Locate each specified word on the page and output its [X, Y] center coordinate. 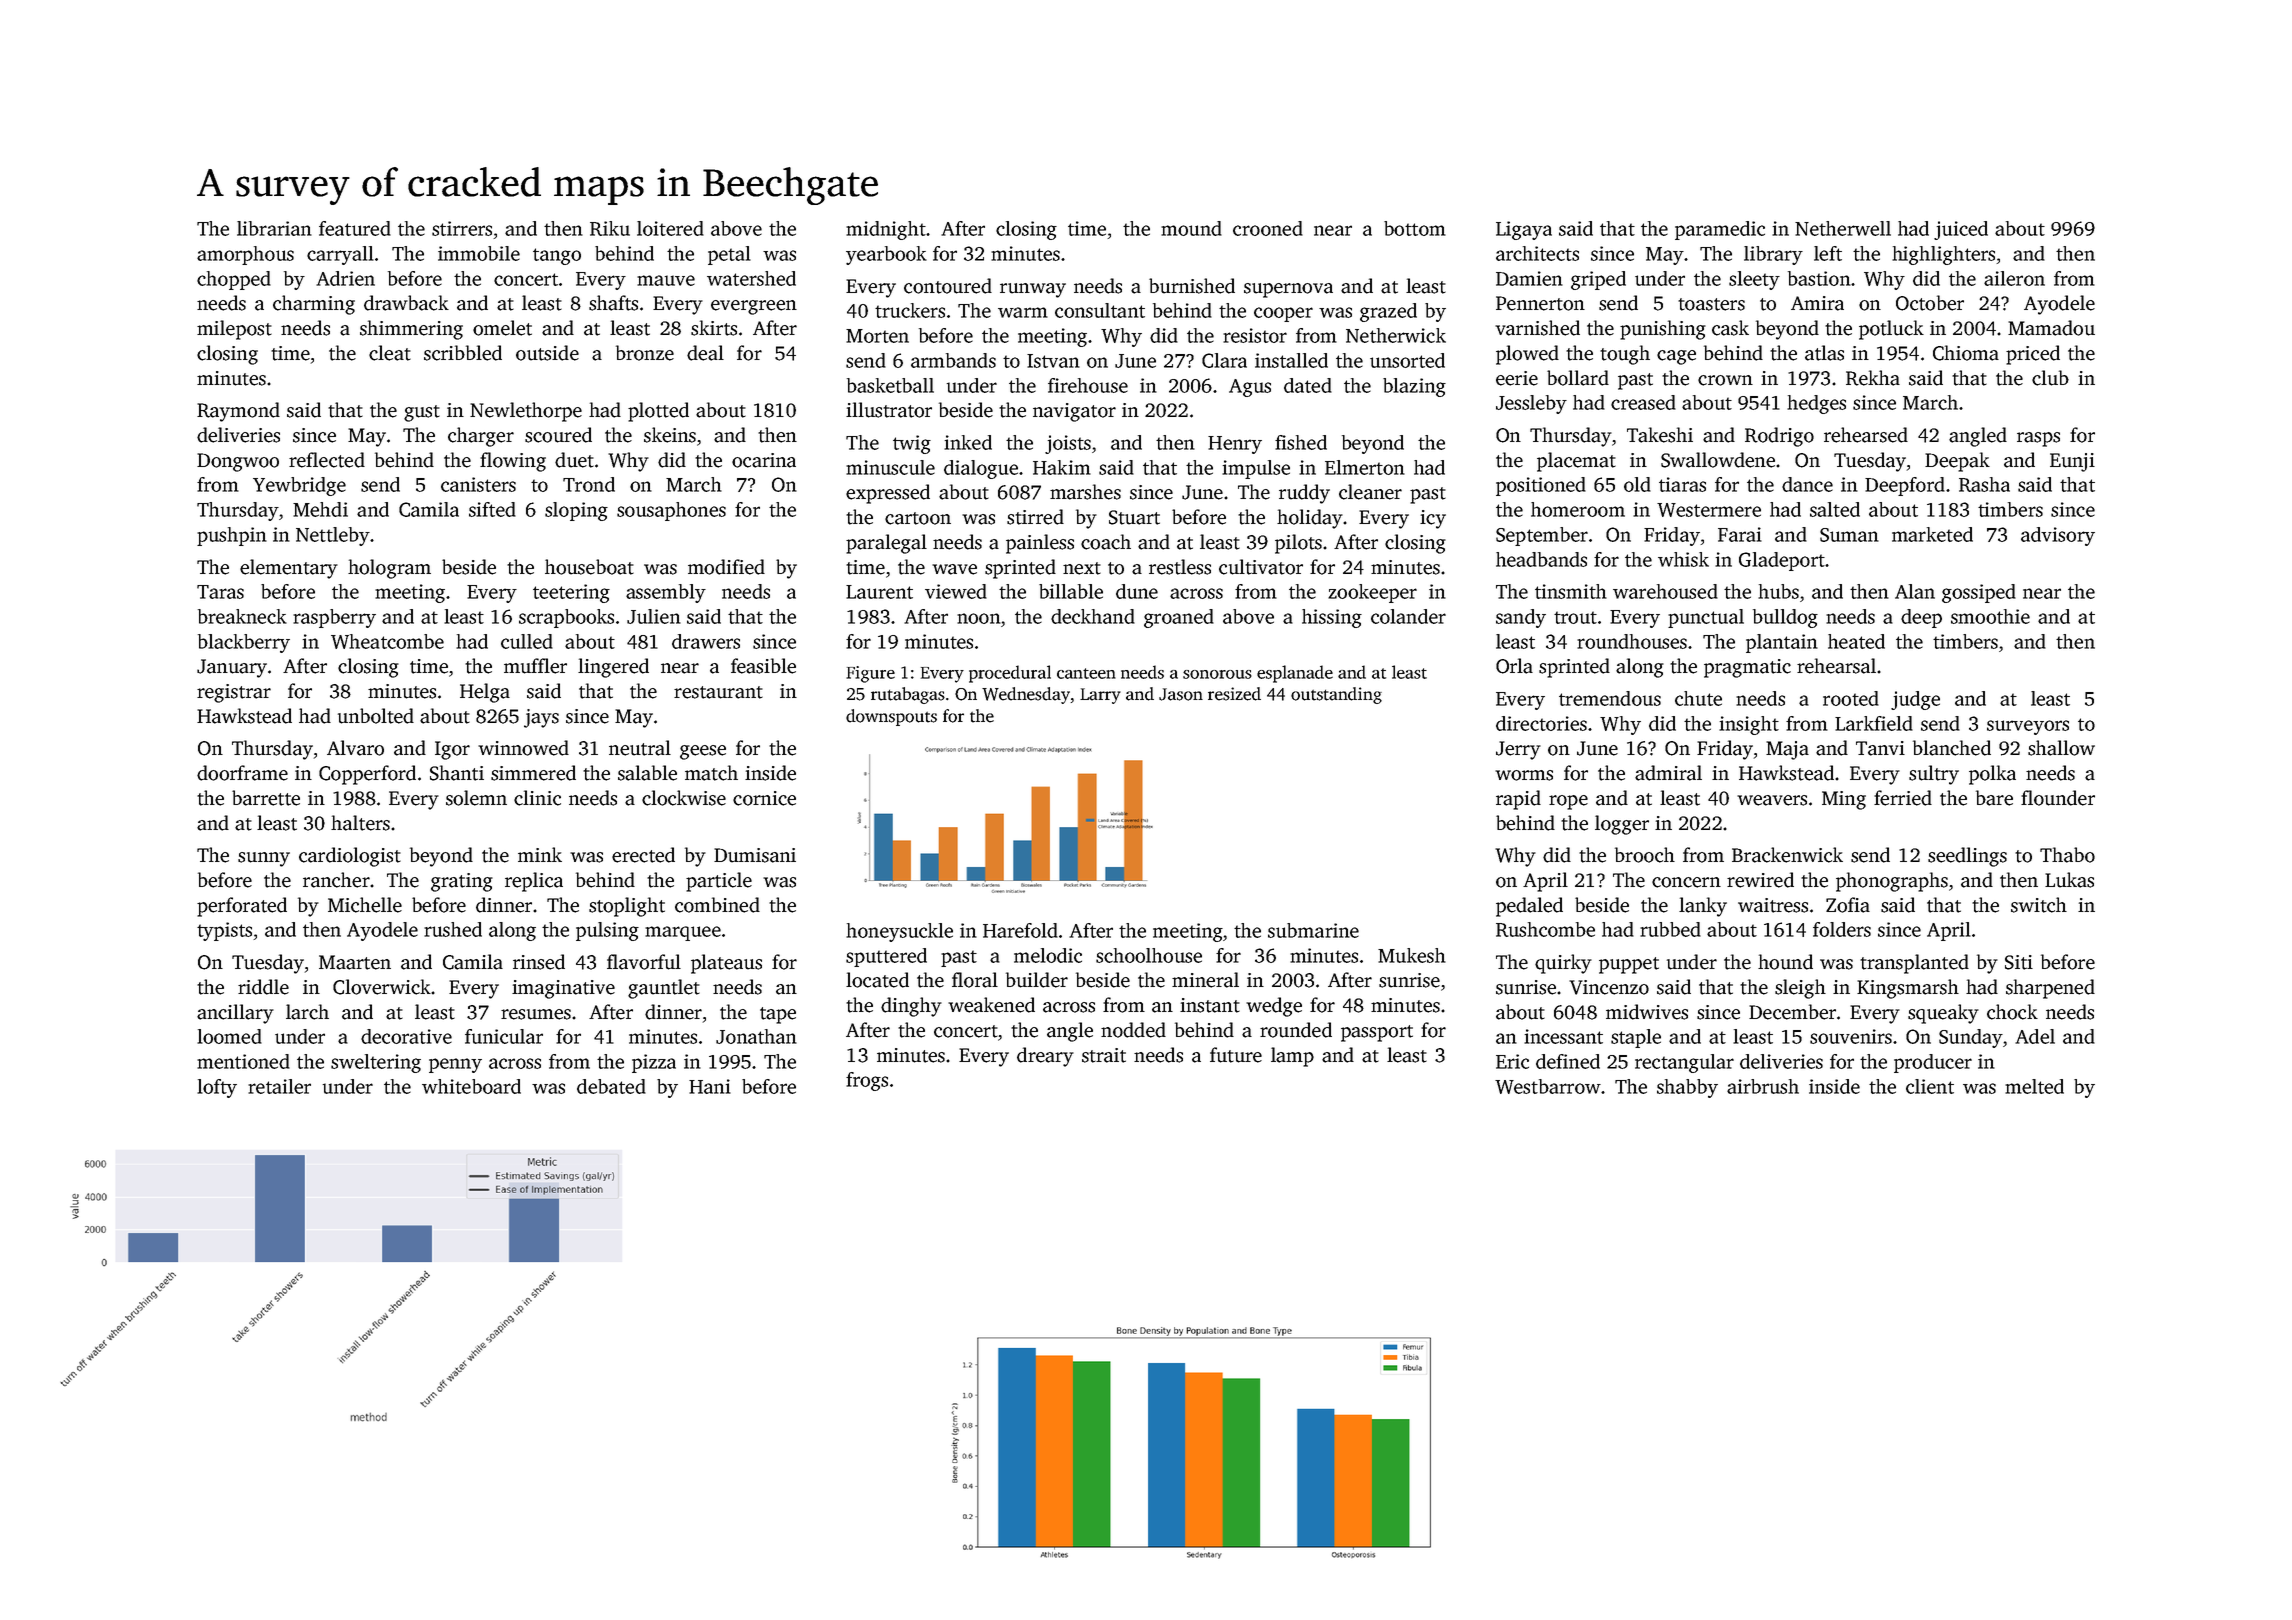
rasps [2038, 439]
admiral [1668, 773]
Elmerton [1365, 467]
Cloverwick [382, 987]
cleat [390, 353]
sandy [1521, 618]
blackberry [244, 643]
